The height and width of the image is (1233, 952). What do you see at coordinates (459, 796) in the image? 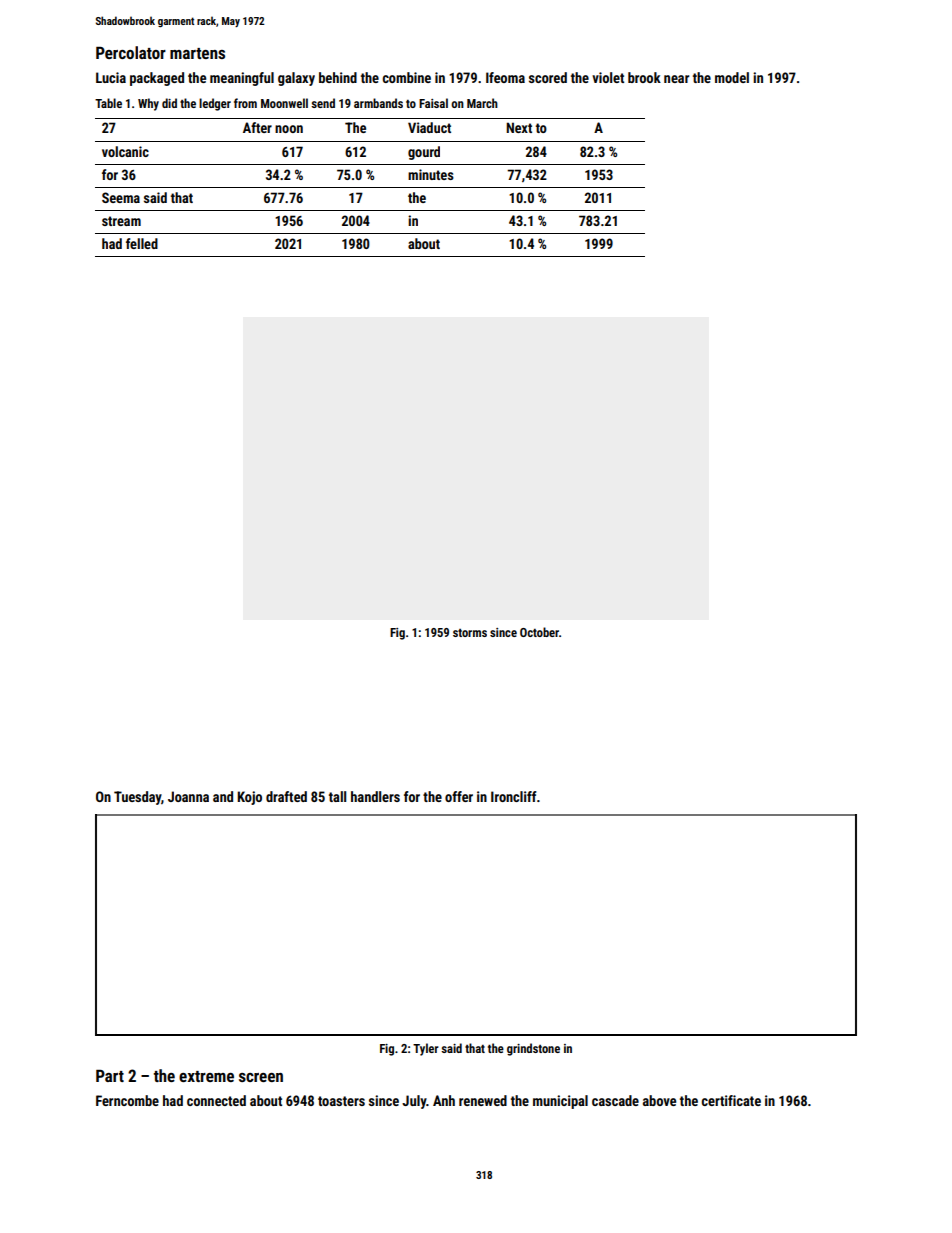
I see `offer` at bounding box center [459, 796].
